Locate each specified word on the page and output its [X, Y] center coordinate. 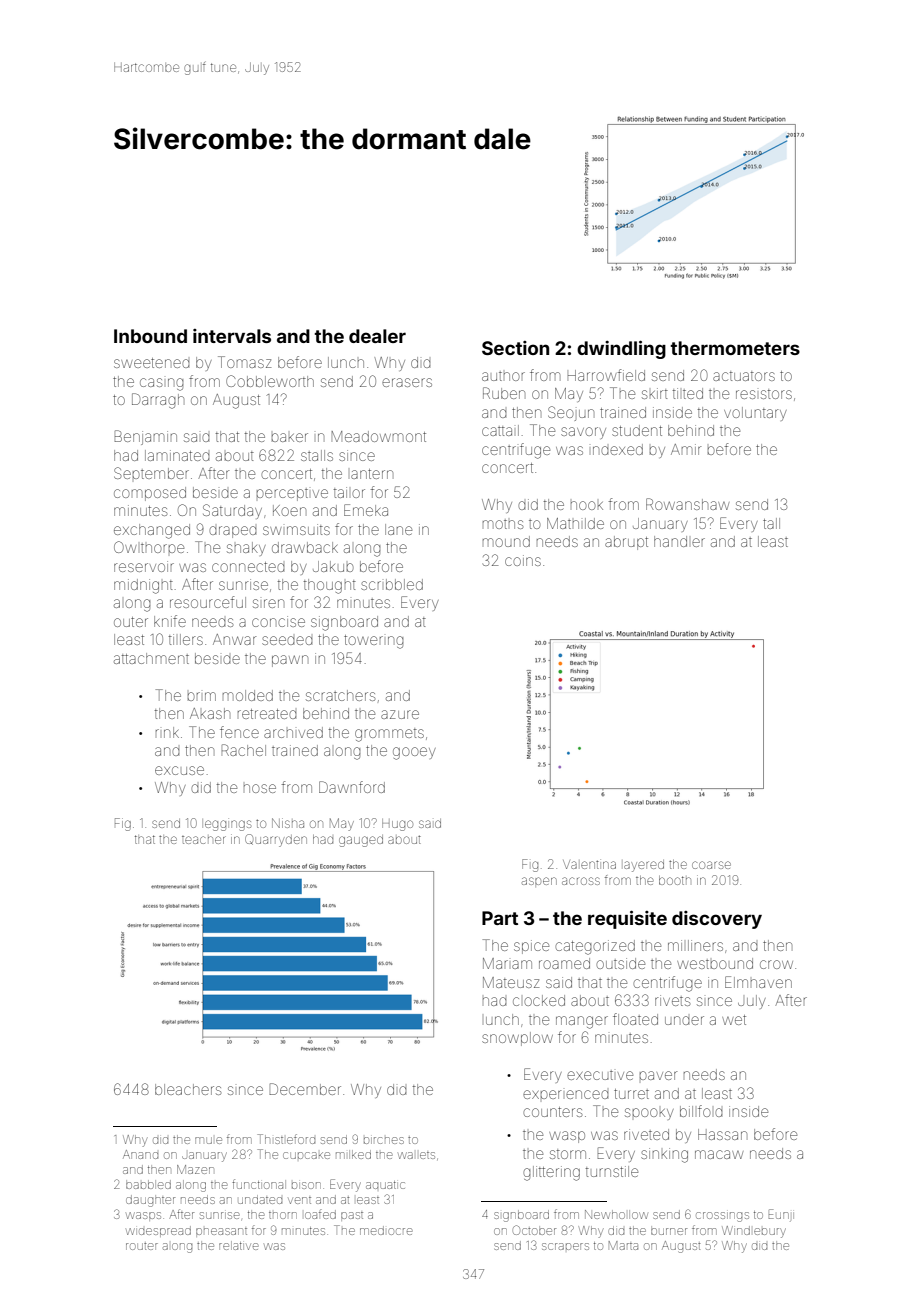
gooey [414, 753]
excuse [179, 770]
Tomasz [244, 362]
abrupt [626, 543]
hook [587, 505]
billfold [701, 1111]
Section [515, 348]
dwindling [621, 349]
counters [552, 1112]
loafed [320, 1214]
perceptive [292, 494]
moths [503, 524]
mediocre [386, 1230]
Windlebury [754, 1232]
